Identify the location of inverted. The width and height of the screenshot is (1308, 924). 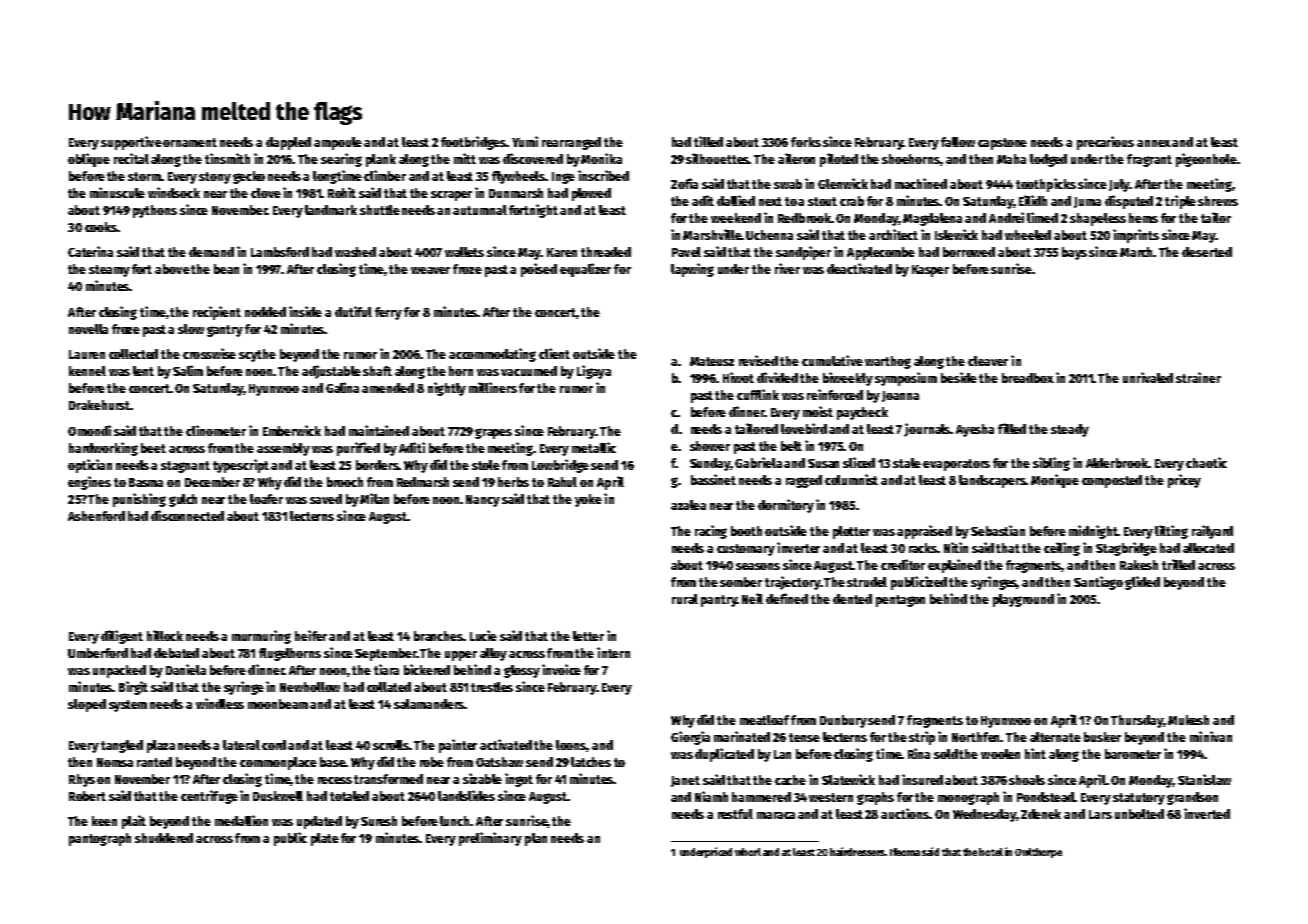
(1207, 813).
